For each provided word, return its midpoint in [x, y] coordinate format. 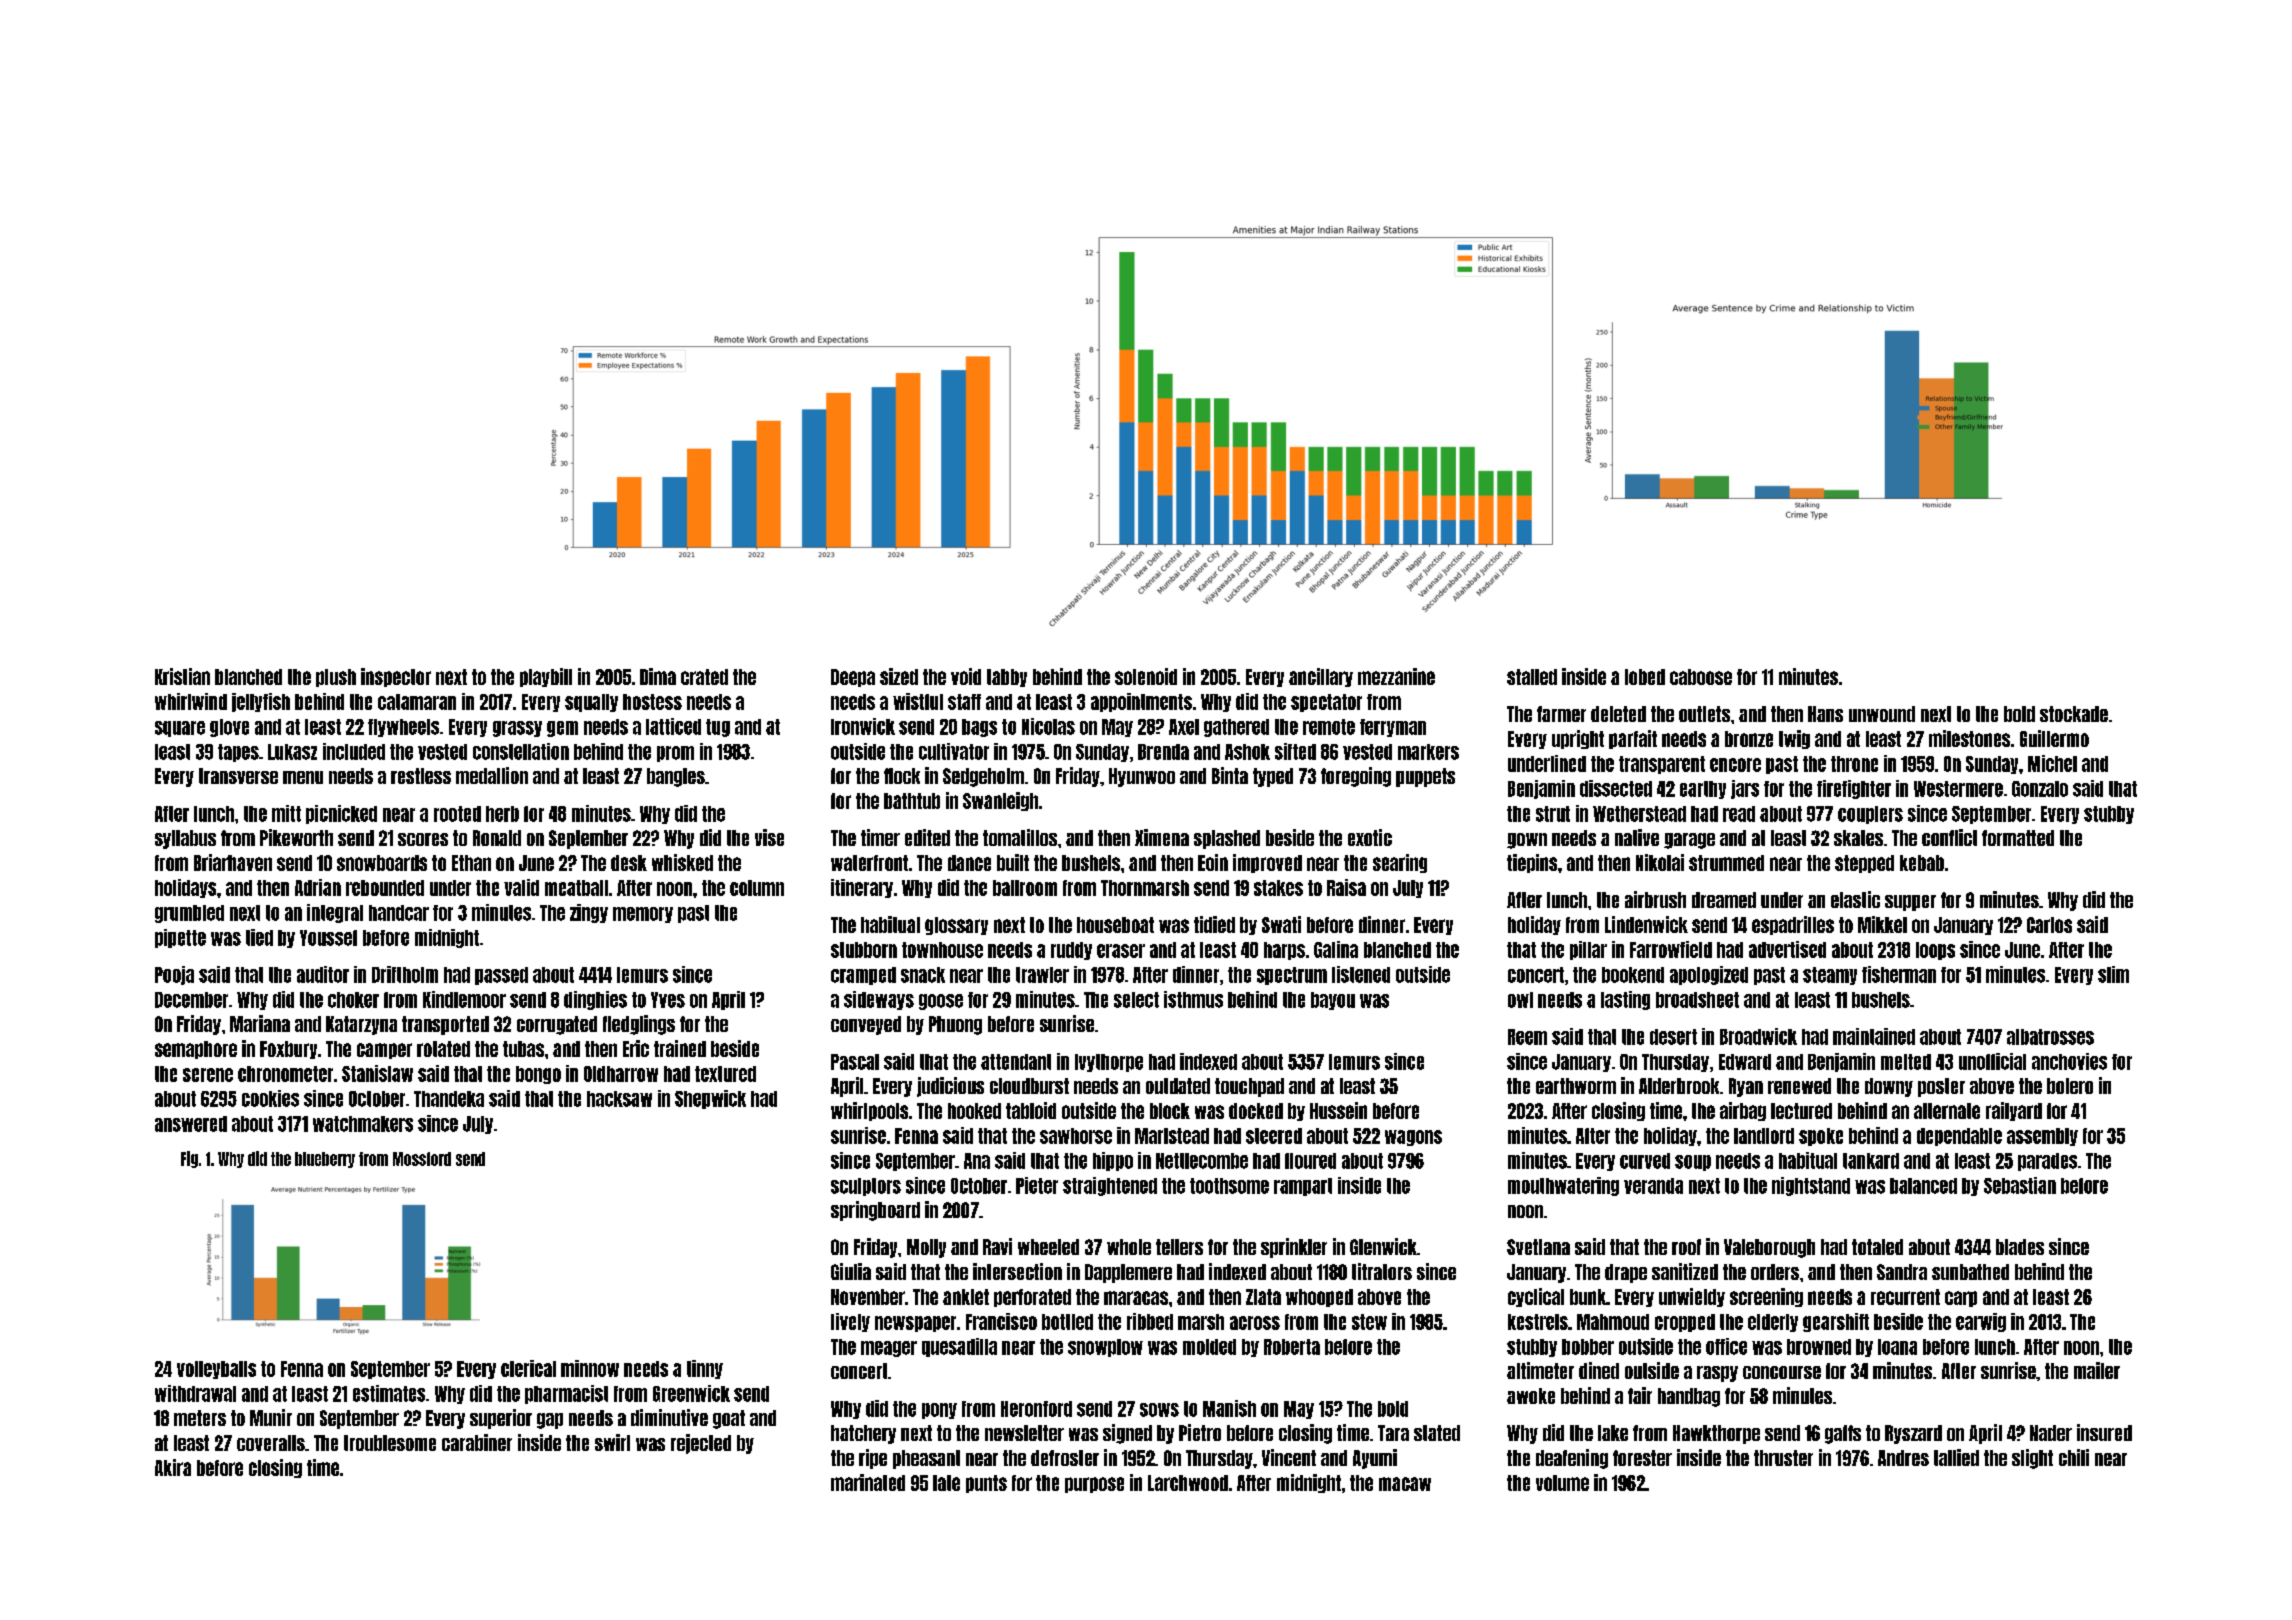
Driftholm [405, 974]
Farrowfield [1671, 949]
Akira [173, 1467]
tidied [1214, 924]
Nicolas [1048, 726]
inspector [396, 677]
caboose [1701, 677]
